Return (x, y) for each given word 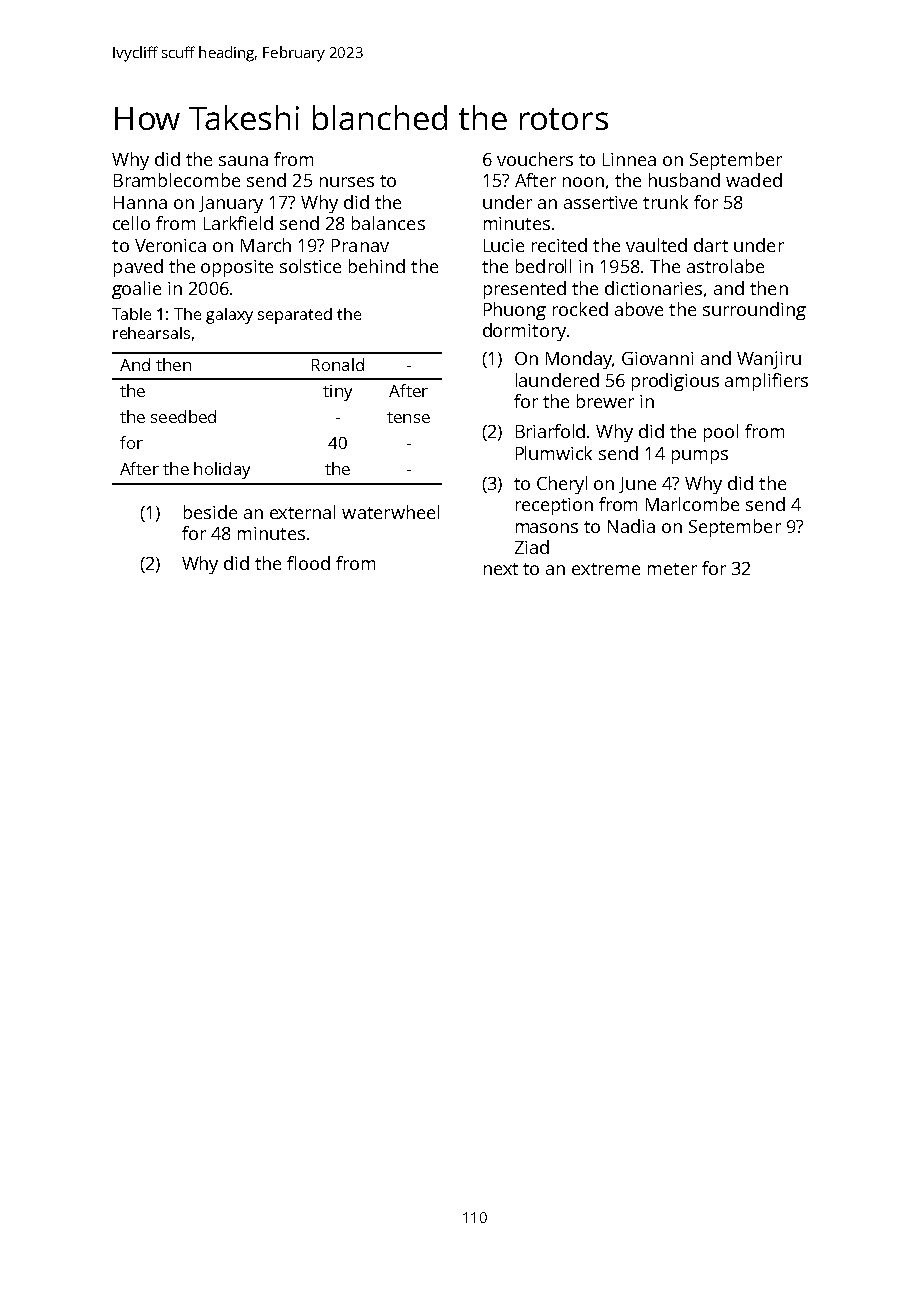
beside (210, 512)
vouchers (535, 159)
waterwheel (390, 512)
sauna (243, 161)
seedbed (183, 416)
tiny (337, 393)
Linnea (629, 159)
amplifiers (766, 382)
